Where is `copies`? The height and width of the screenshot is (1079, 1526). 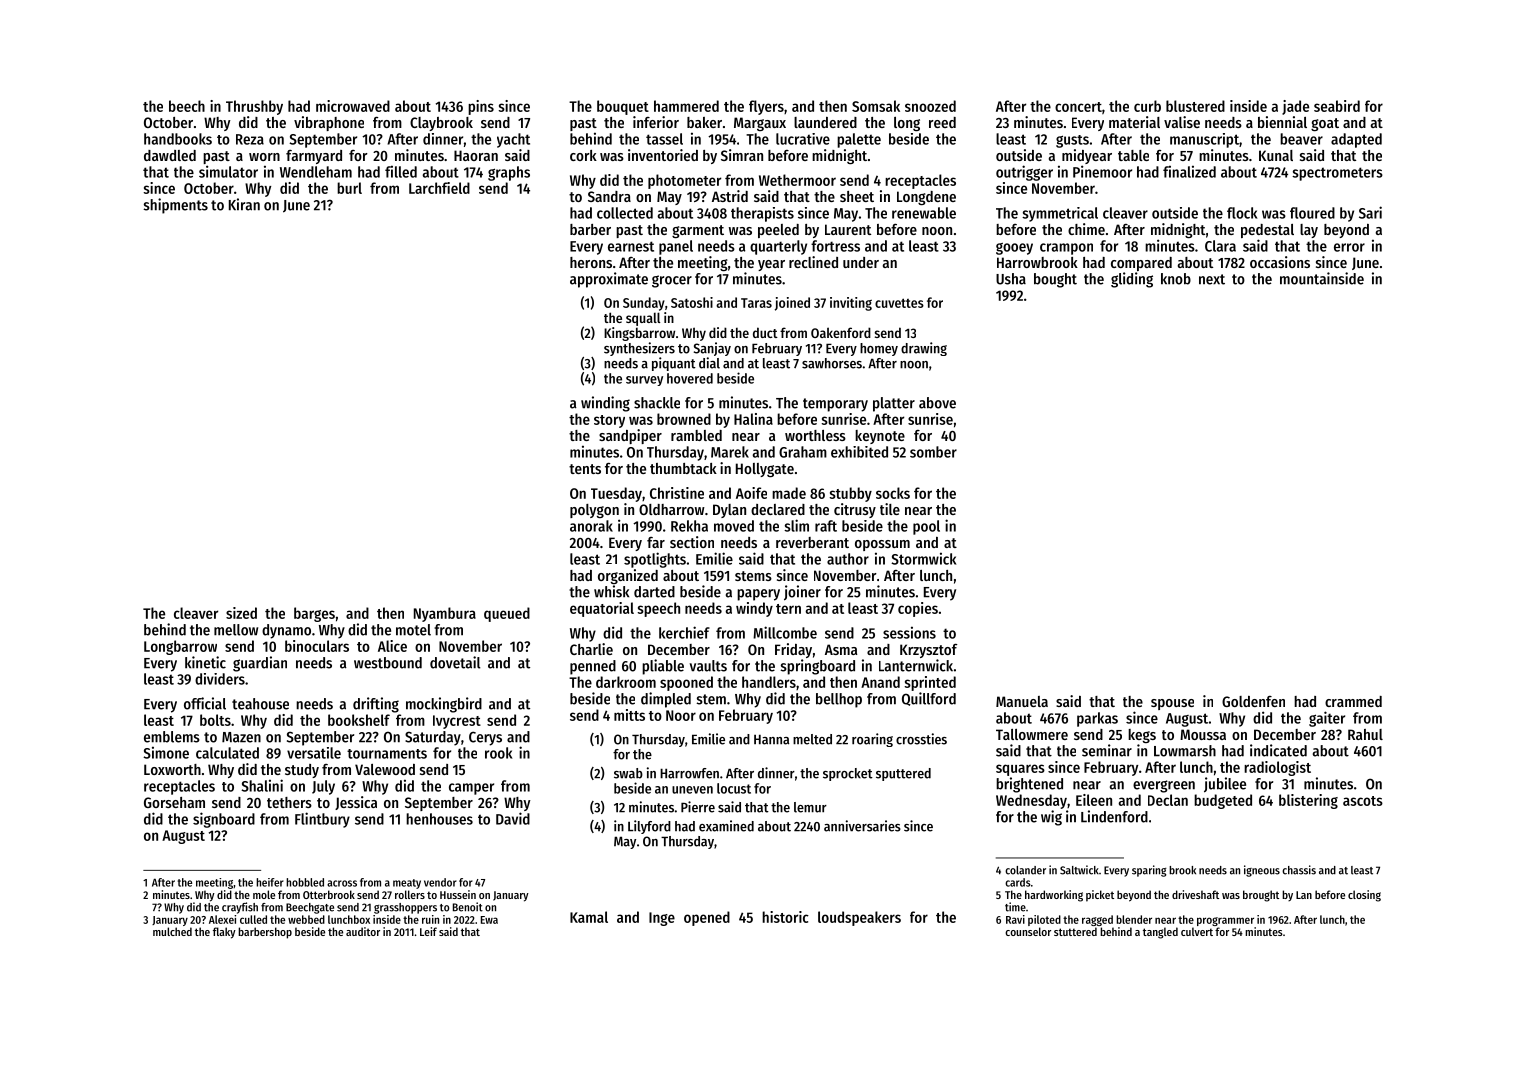 copies is located at coordinates (918, 609).
